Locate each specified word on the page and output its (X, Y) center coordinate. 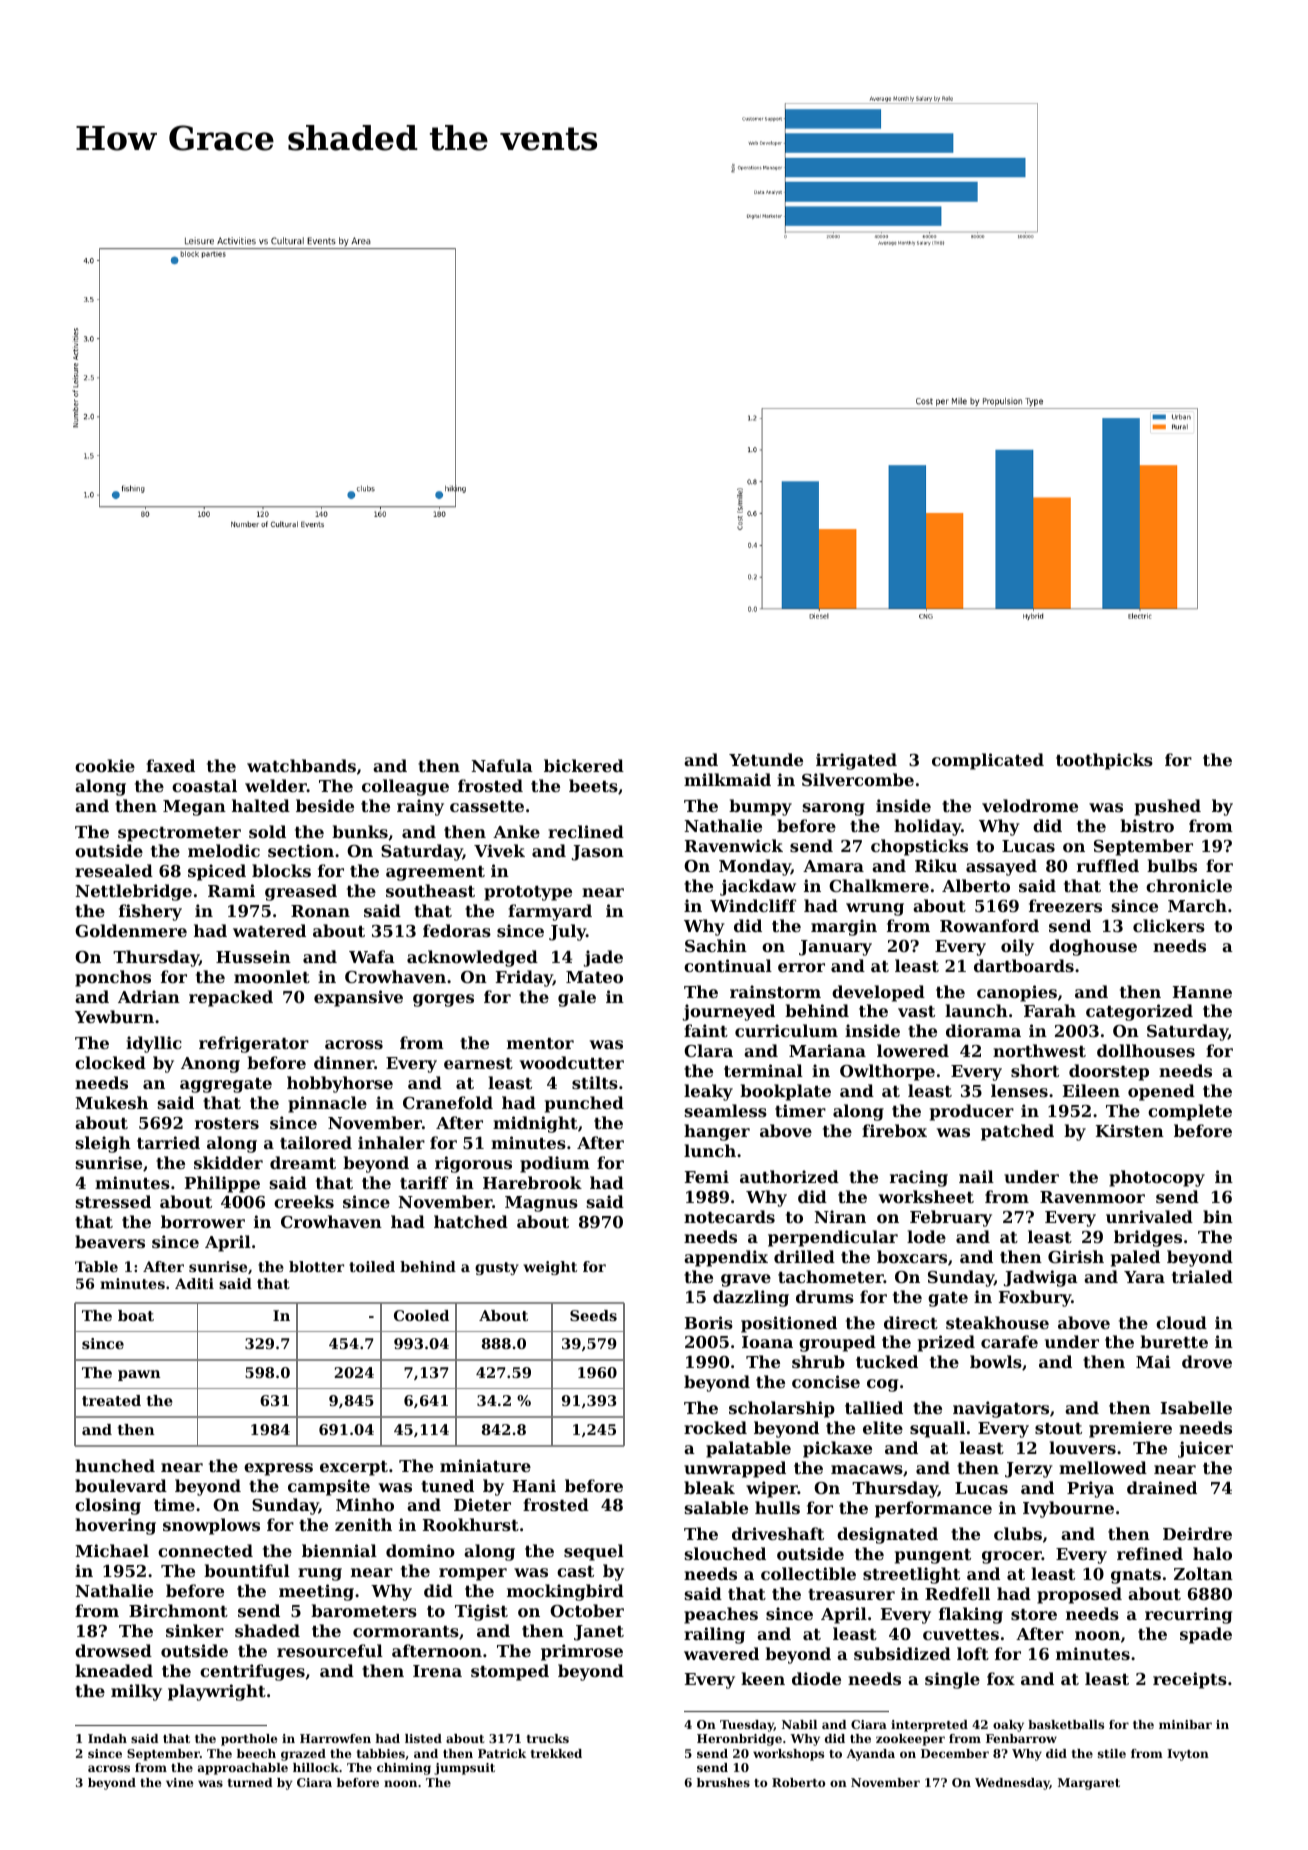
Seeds (593, 1315)
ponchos (113, 978)
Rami (231, 890)
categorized (1139, 1012)
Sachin (716, 945)
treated (111, 1400)
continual (728, 965)
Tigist (481, 1612)
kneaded (114, 1670)
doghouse (1093, 947)
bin (1218, 1216)
